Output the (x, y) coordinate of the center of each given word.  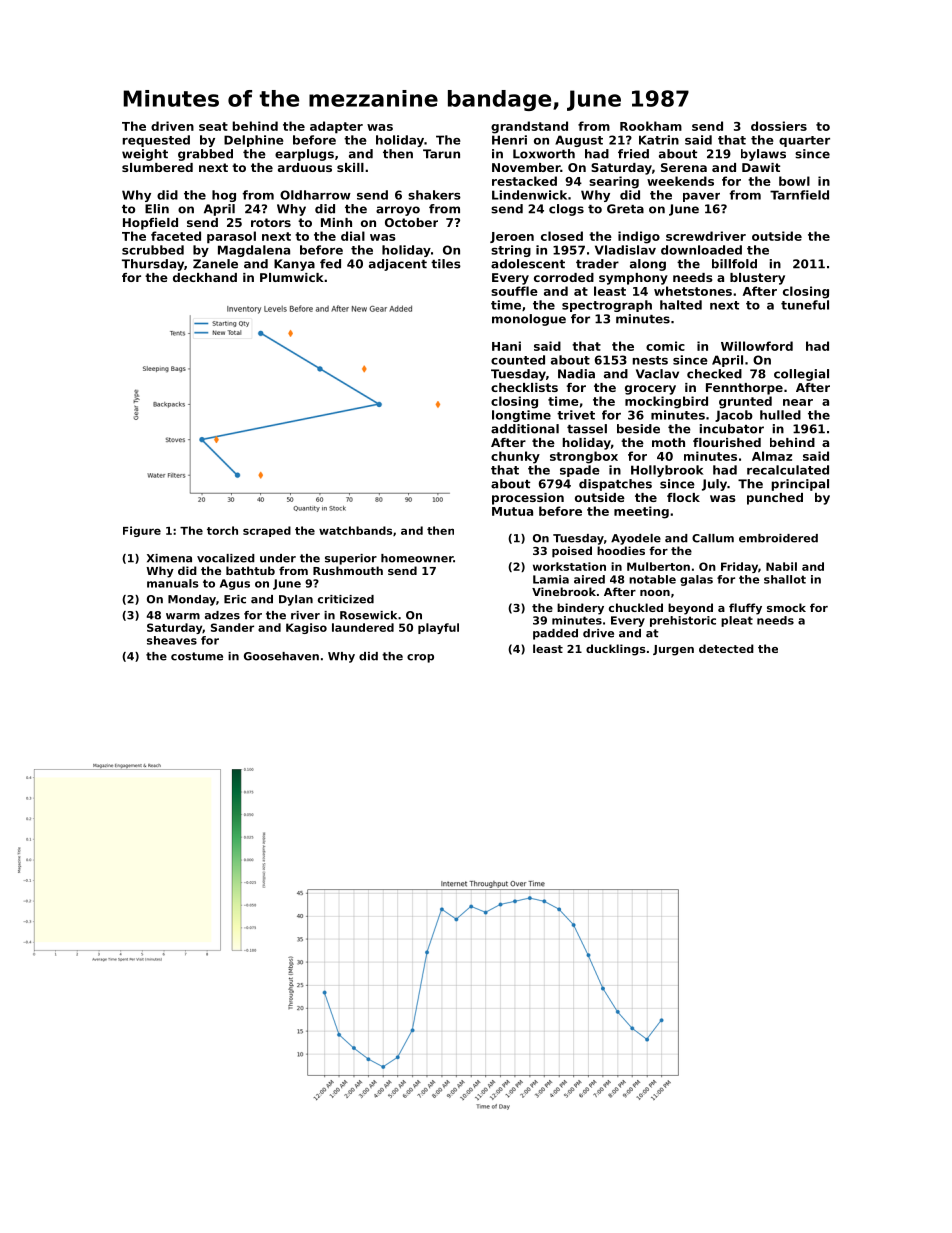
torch (222, 530)
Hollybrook (667, 471)
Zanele (215, 264)
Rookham (651, 126)
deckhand (205, 277)
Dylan (296, 600)
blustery (757, 279)
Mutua (512, 511)
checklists (524, 387)
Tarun (441, 154)
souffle (514, 291)
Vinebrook (564, 591)
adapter (336, 127)
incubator (732, 429)
